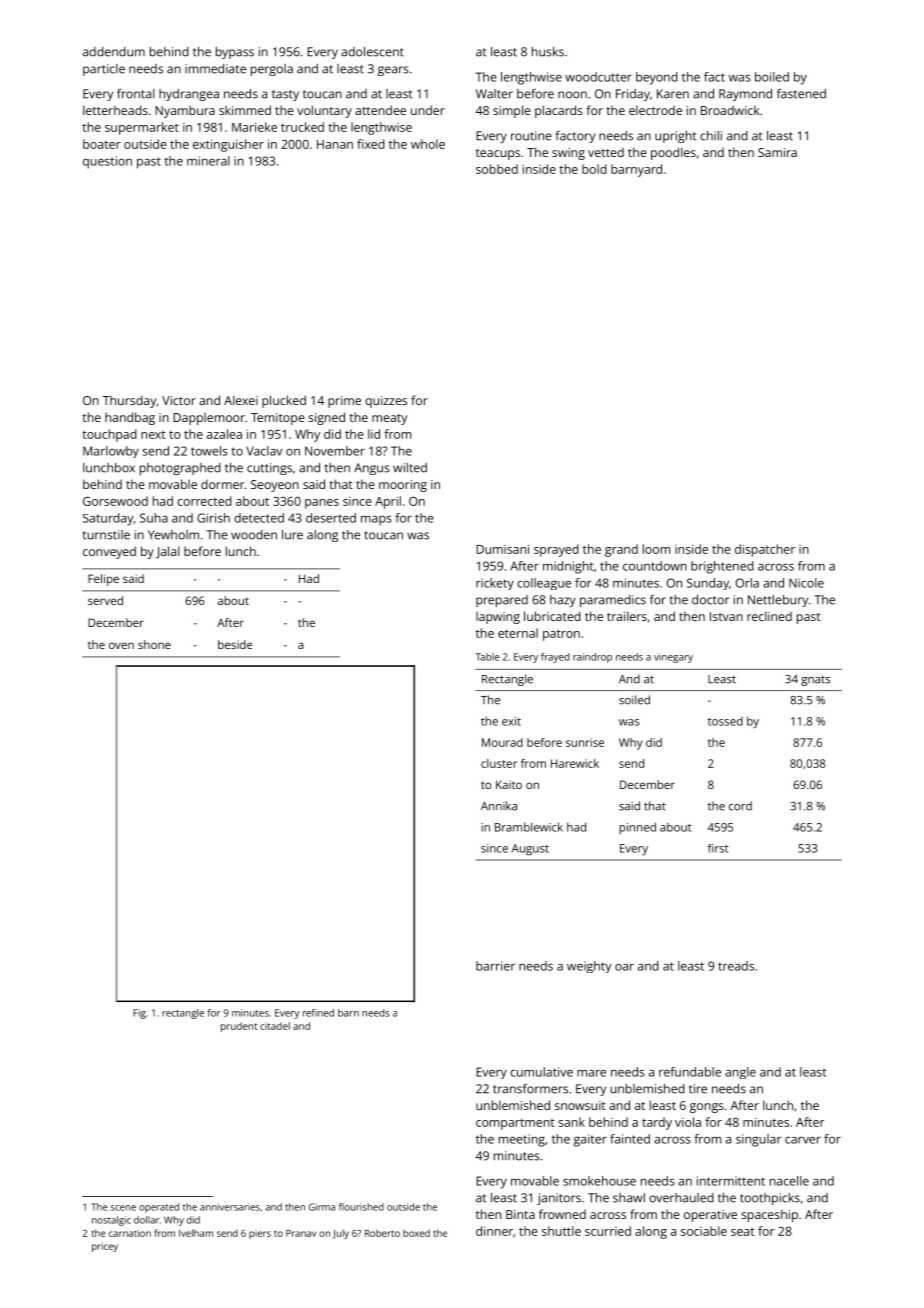 The width and height of the screenshot is (924, 1308). I want to click on boater, so click(102, 144).
